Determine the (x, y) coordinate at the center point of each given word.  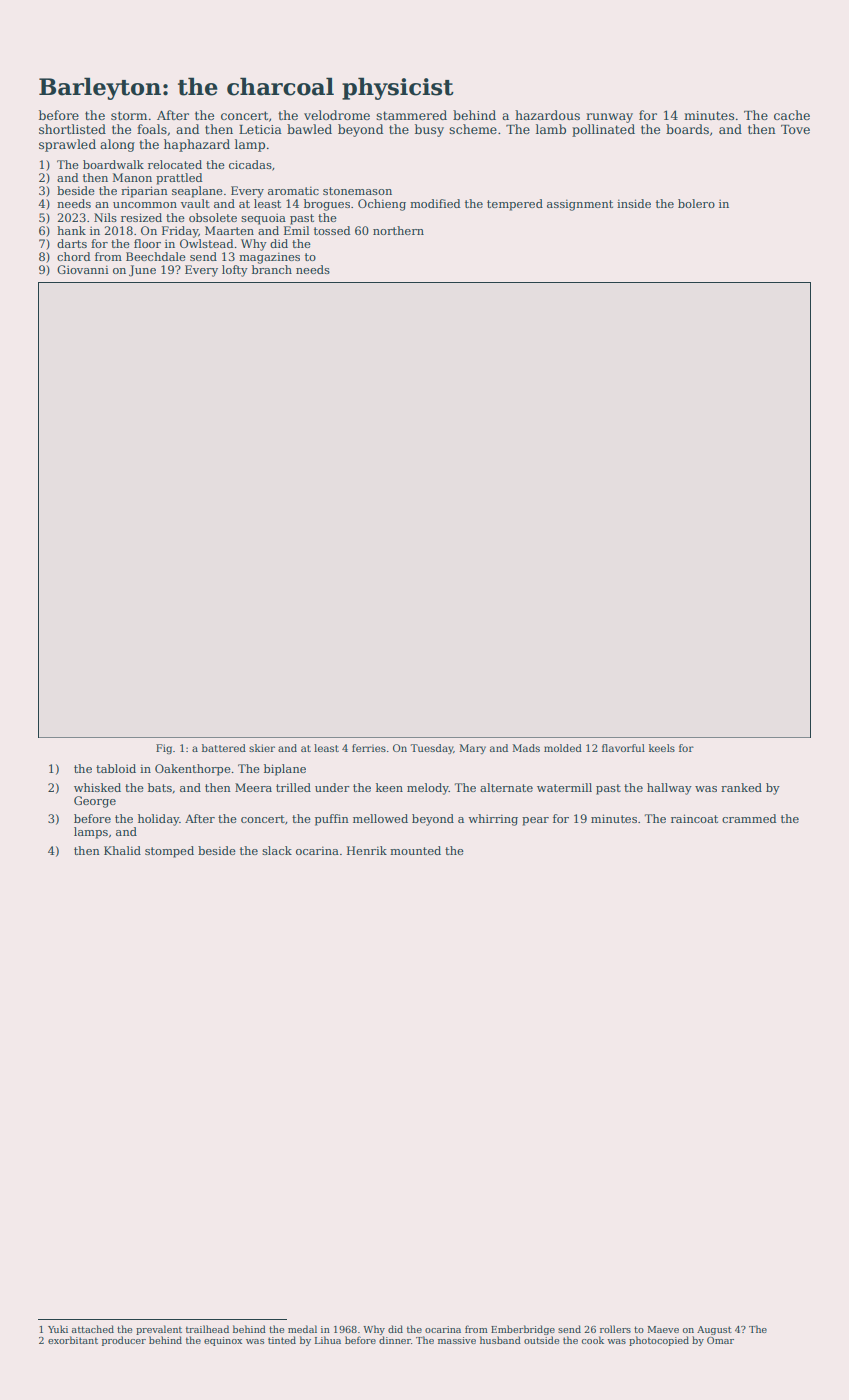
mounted (415, 850)
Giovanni (83, 269)
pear (535, 821)
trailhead (207, 1329)
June (142, 271)
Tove (795, 129)
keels (662, 748)
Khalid (122, 850)
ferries (369, 748)
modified (435, 203)
